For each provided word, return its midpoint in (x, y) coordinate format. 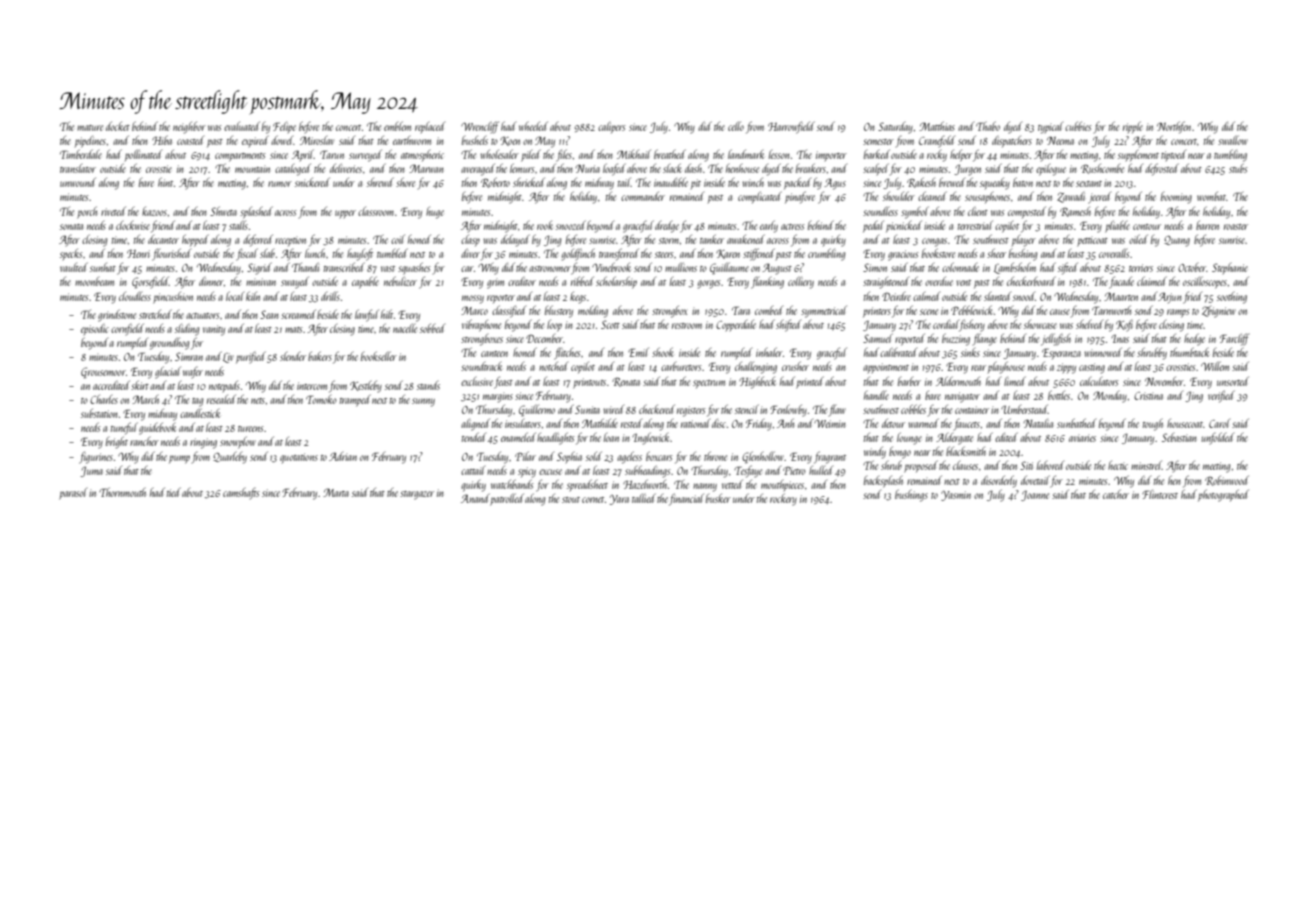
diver (470, 253)
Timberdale (81, 154)
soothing (1232, 298)
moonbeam (94, 281)
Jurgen (967, 170)
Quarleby (230, 458)
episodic (95, 329)
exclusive (477, 381)
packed (797, 183)
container (972, 410)
